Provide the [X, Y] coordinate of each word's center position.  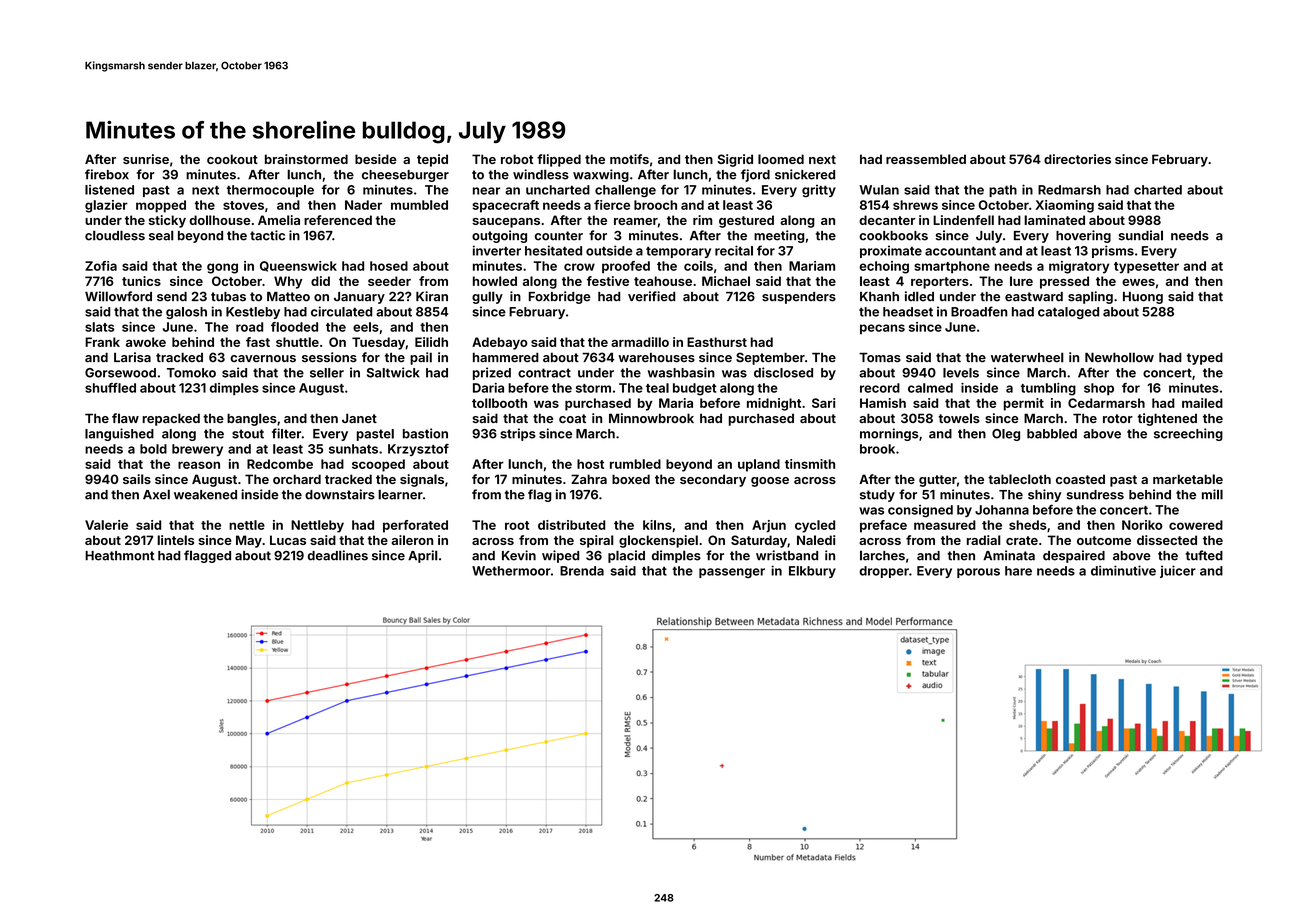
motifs [629, 159]
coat [572, 418]
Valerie [106, 525]
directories [1077, 159]
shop [1099, 389]
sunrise [146, 159]
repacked [171, 419]
